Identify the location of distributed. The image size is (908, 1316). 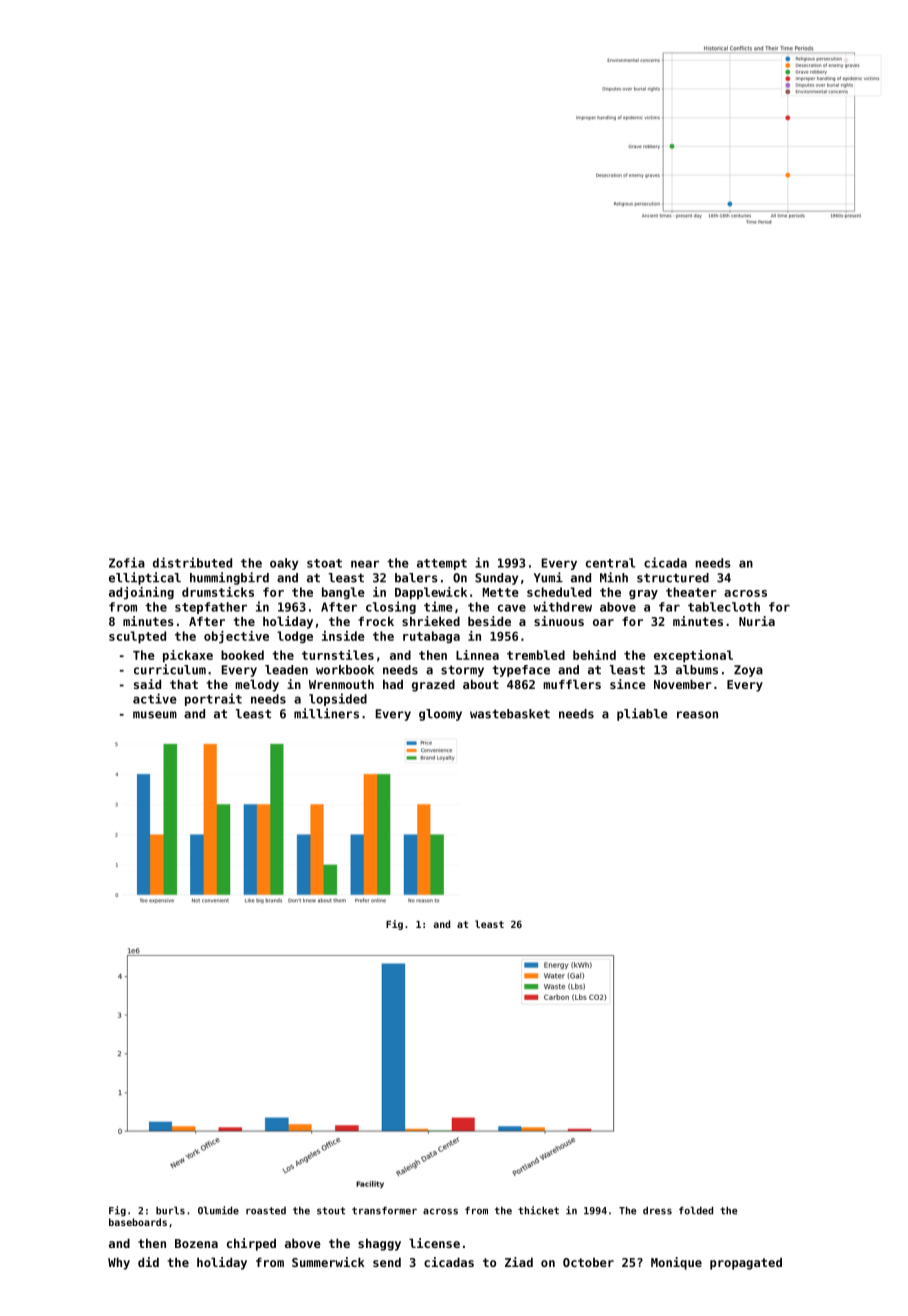
(192, 562).
